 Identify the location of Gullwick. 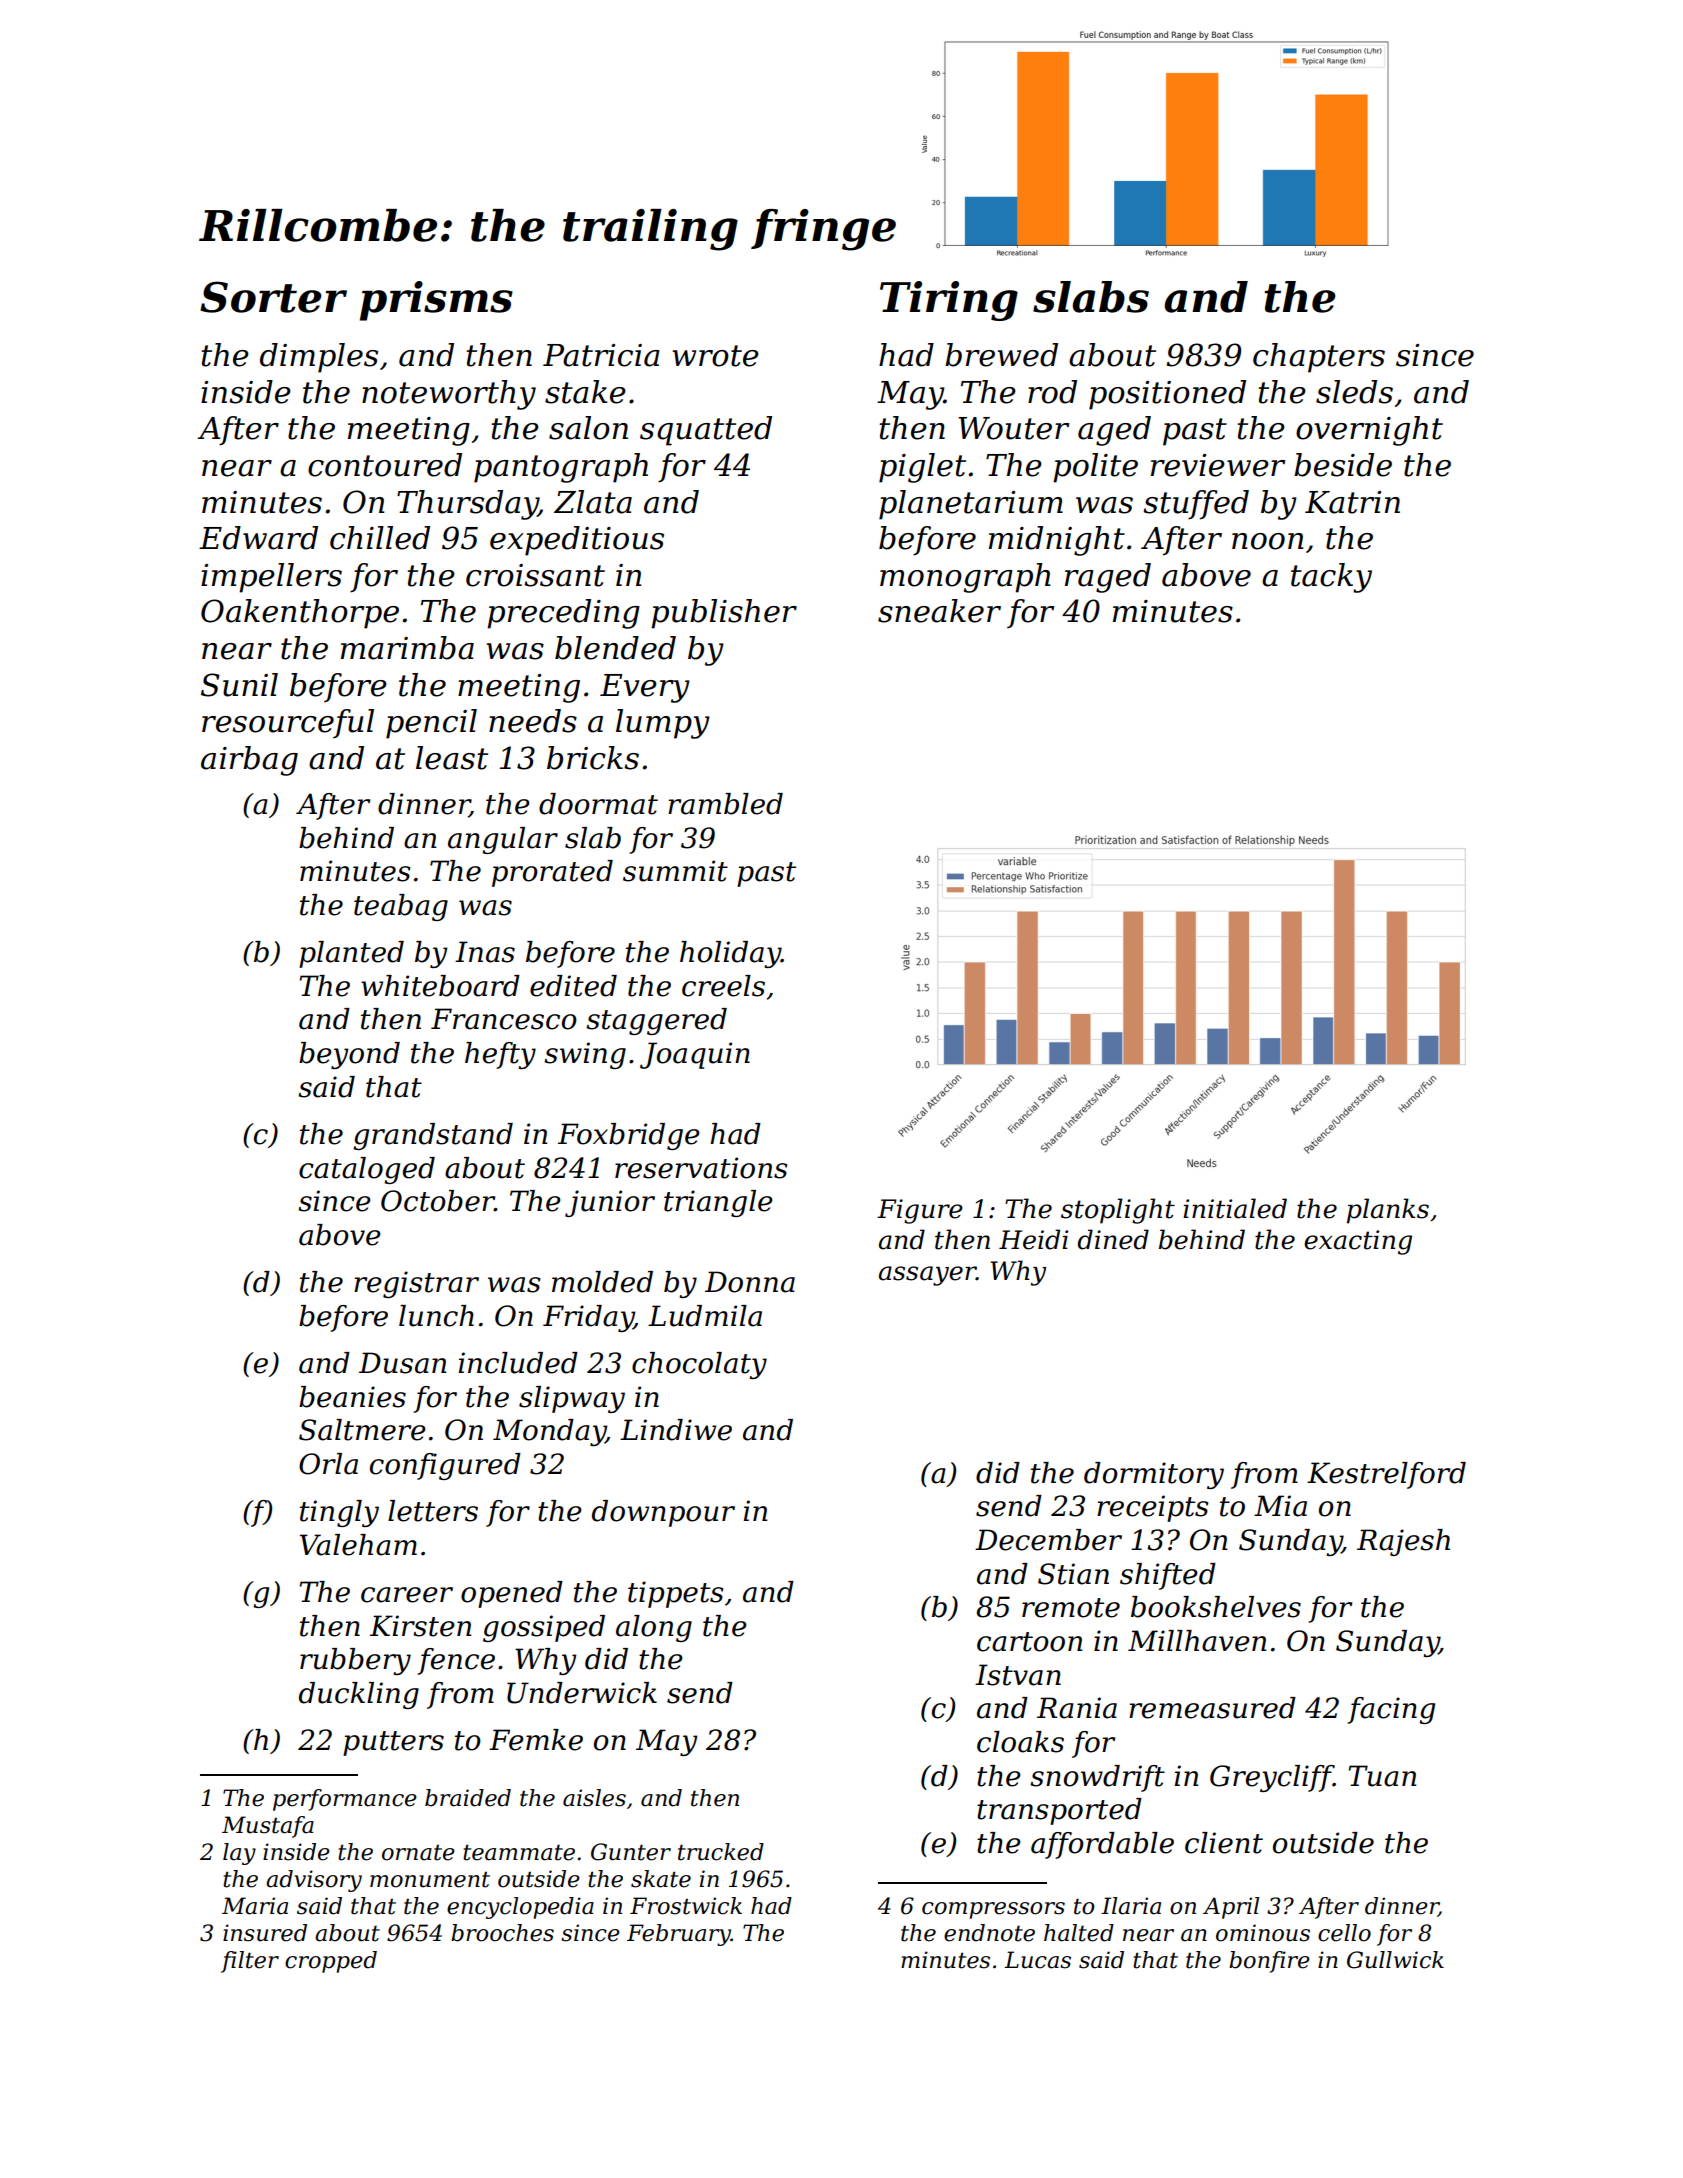
(1395, 1960).
